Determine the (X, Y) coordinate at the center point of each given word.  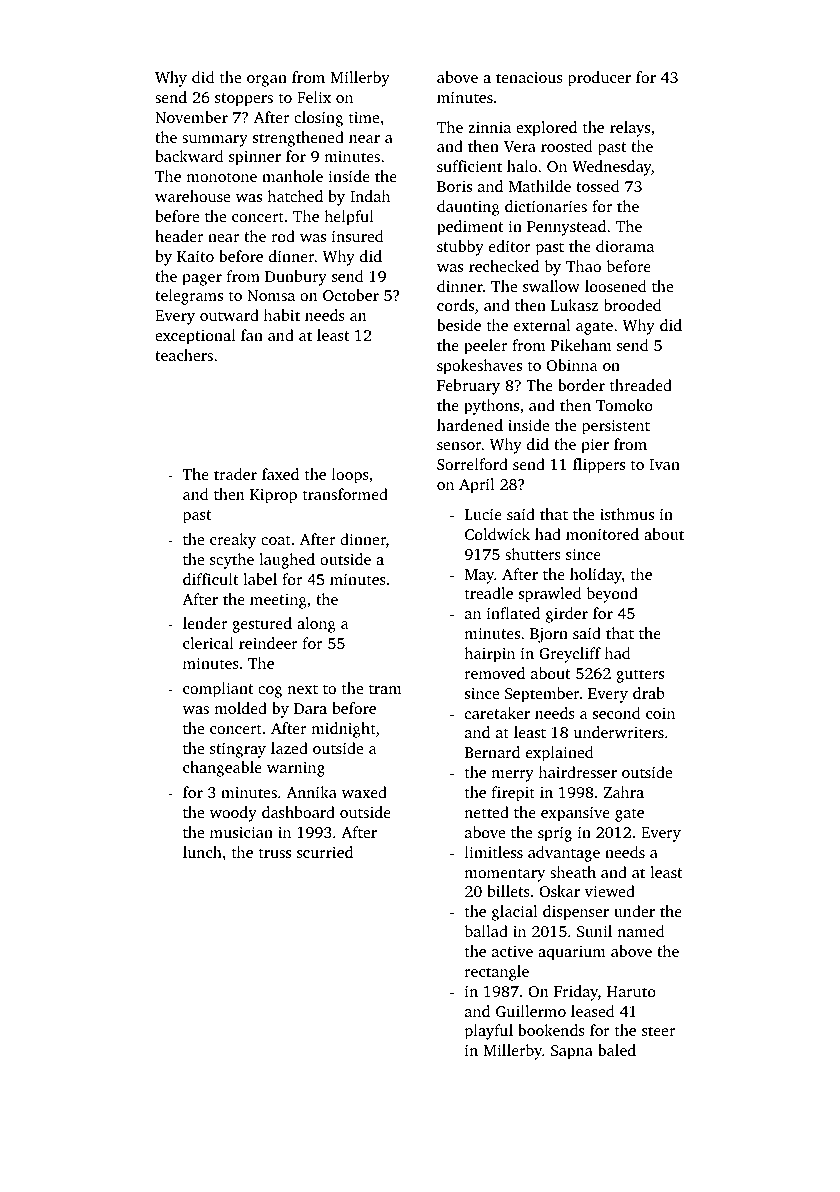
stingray (238, 750)
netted (486, 812)
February (468, 387)
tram (385, 689)
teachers (184, 355)
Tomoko (624, 405)
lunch (202, 852)
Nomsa (271, 295)
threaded (641, 385)
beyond (612, 595)
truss (275, 853)
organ (267, 81)
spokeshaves (479, 367)
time (364, 117)
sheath (573, 872)
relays (630, 129)
